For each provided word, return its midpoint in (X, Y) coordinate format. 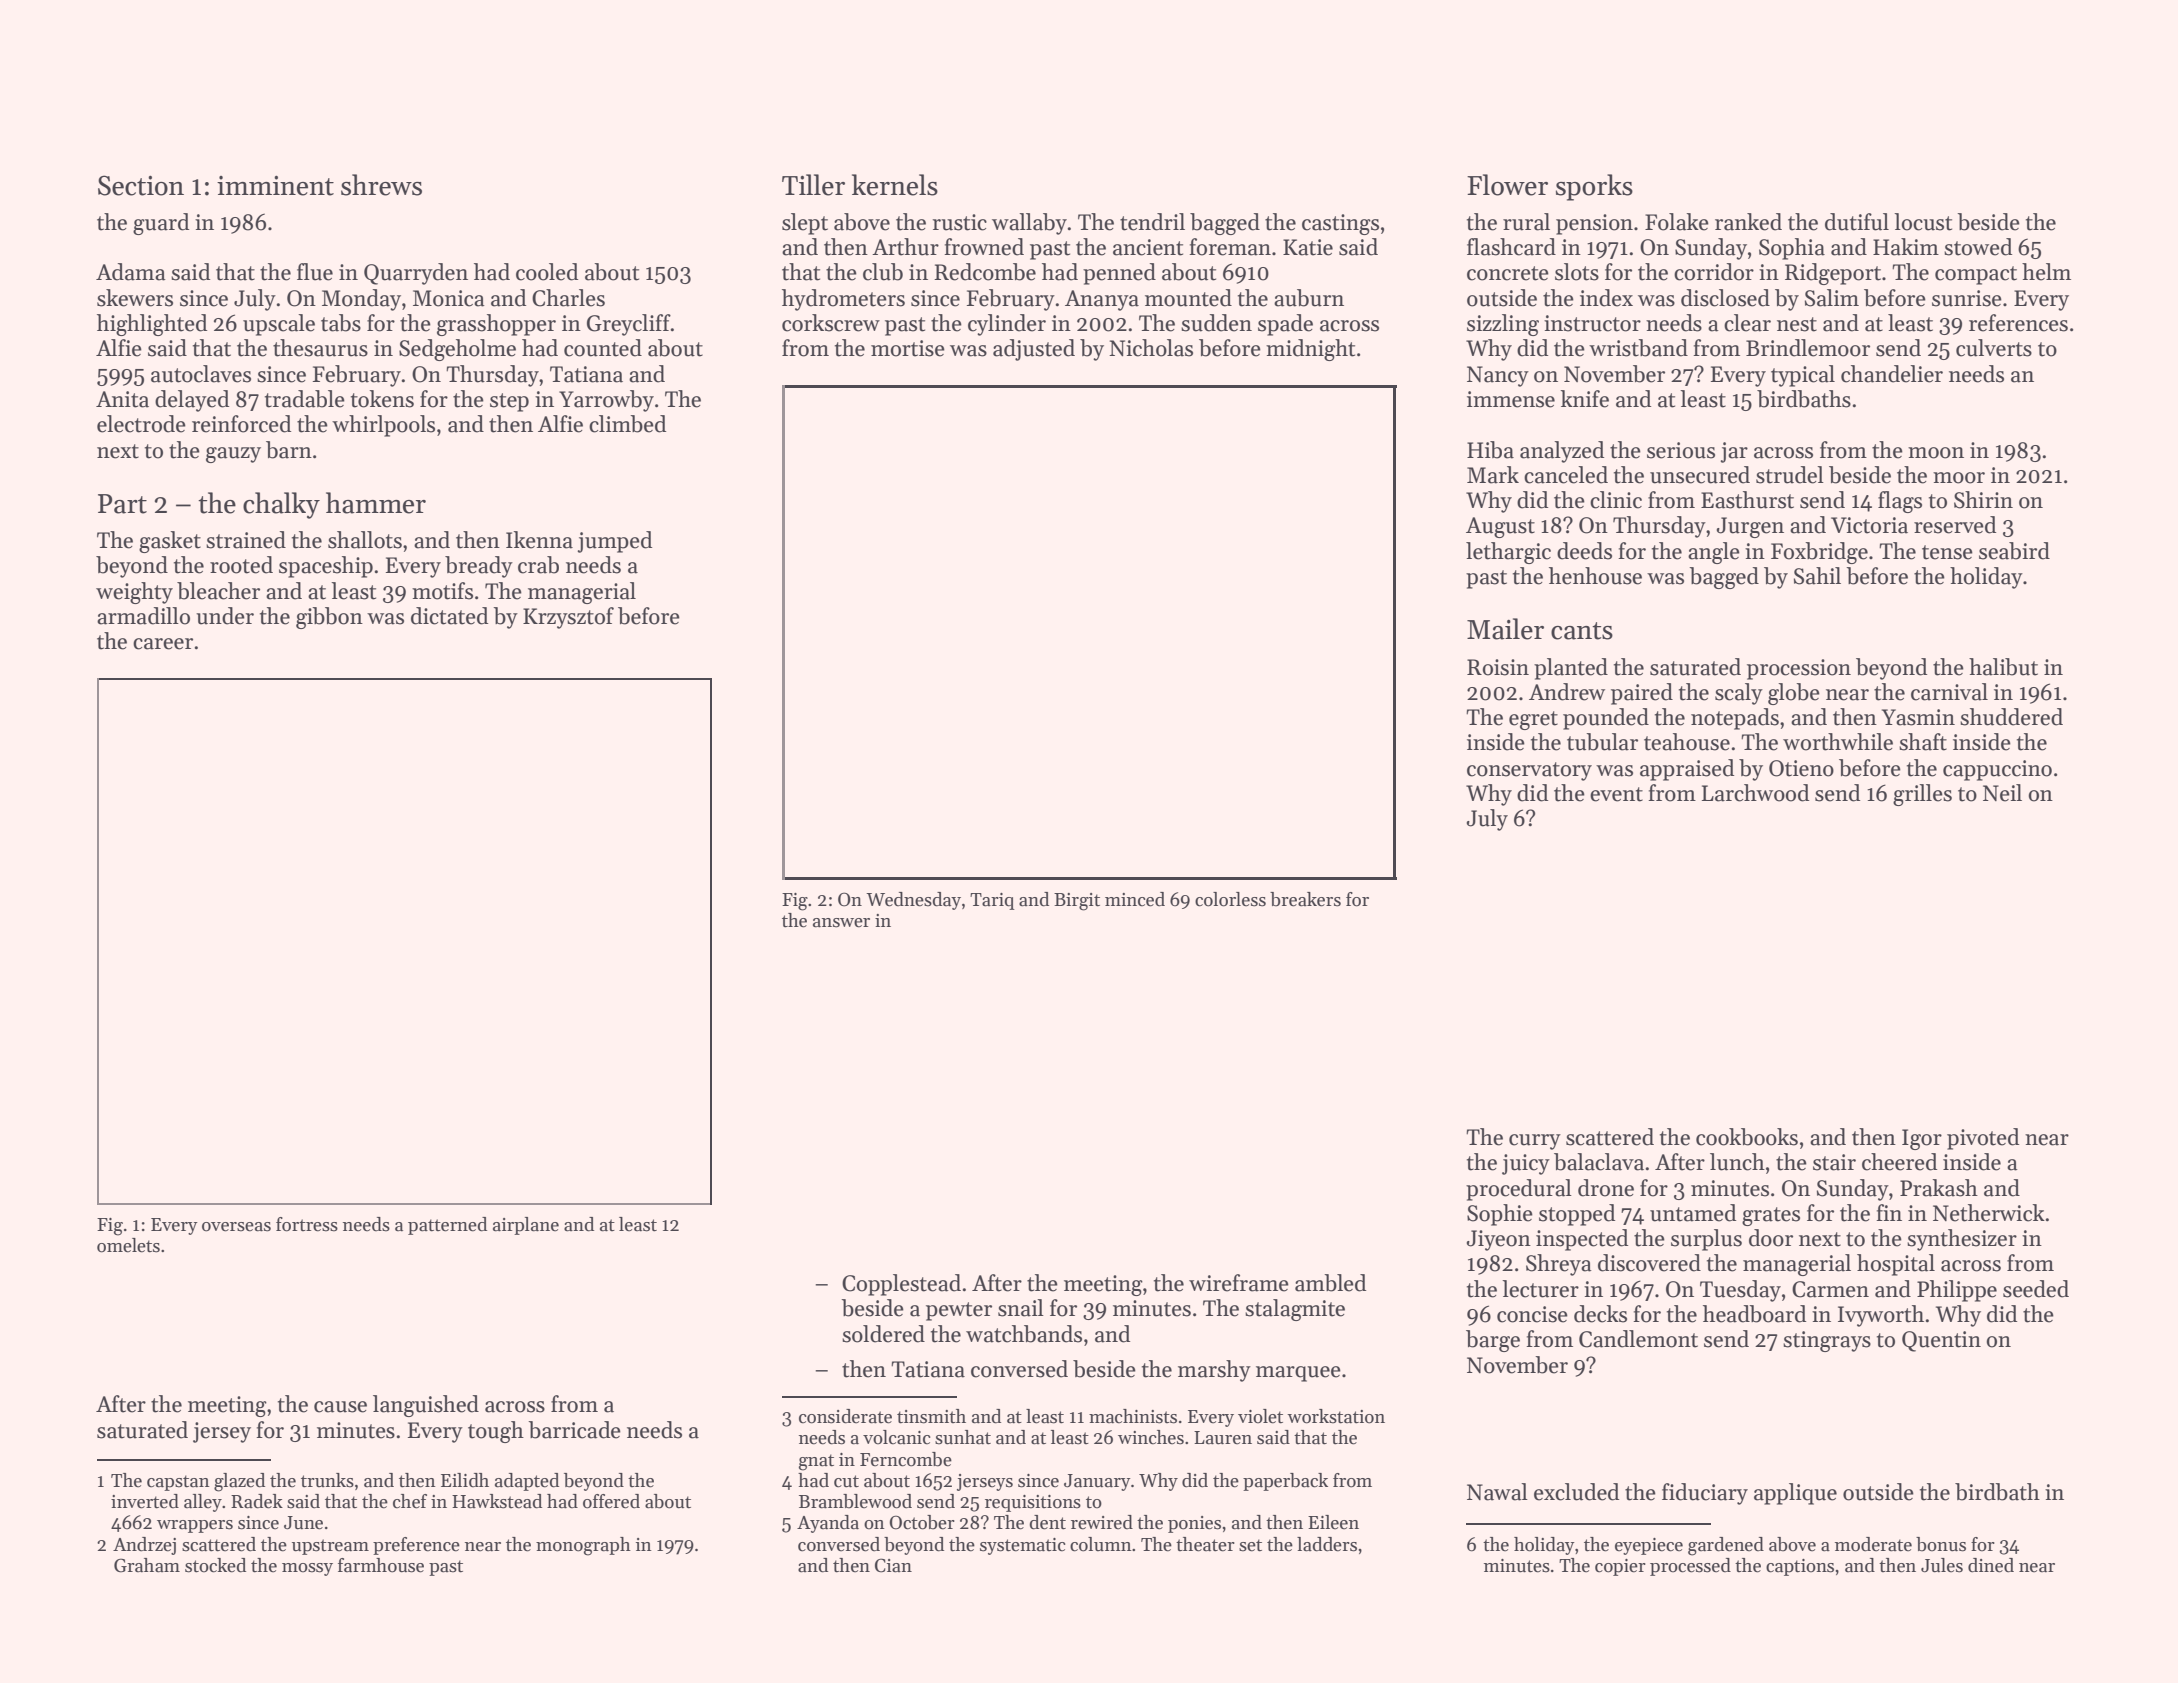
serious (1681, 450)
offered (611, 1501)
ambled (1330, 1283)
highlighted (152, 325)
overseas (236, 1227)
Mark (1493, 475)
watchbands (1024, 1334)
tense (1947, 552)
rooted (241, 565)
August (1500, 527)
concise (1532, 1314)
